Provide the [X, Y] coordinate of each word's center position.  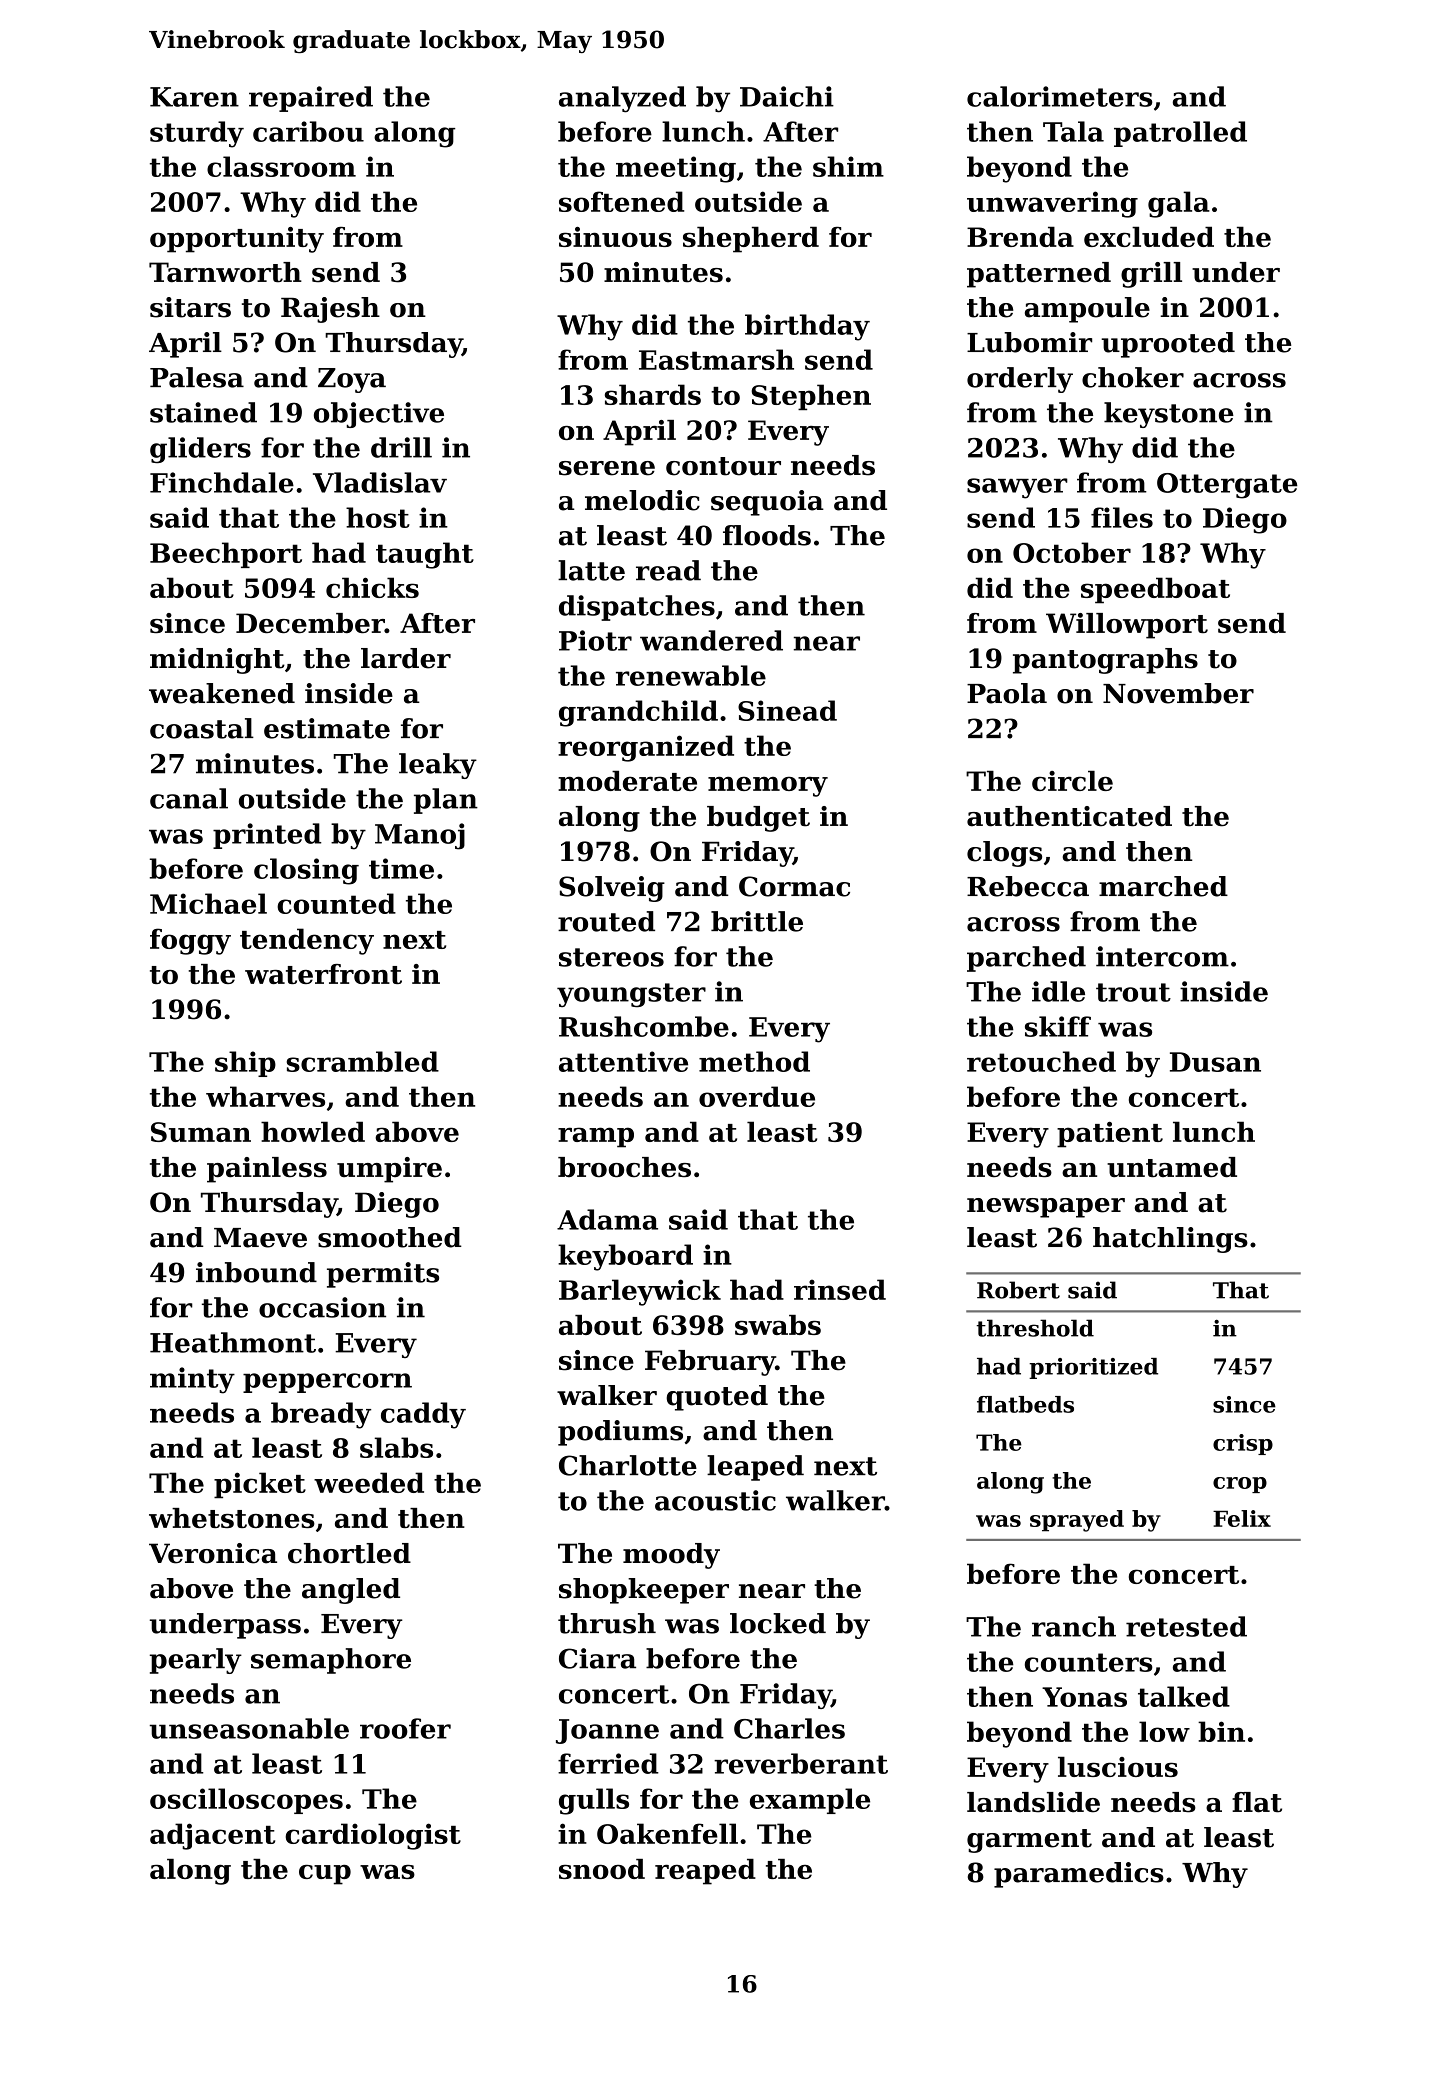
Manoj [420, 836]
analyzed [622, 99]
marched [1163, 886]
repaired [311, 99]
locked [778, 1623]
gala [1179, 204]
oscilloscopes [246, 1801]
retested [1186, 1626]
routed [606, 921]
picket [260, 1485]
